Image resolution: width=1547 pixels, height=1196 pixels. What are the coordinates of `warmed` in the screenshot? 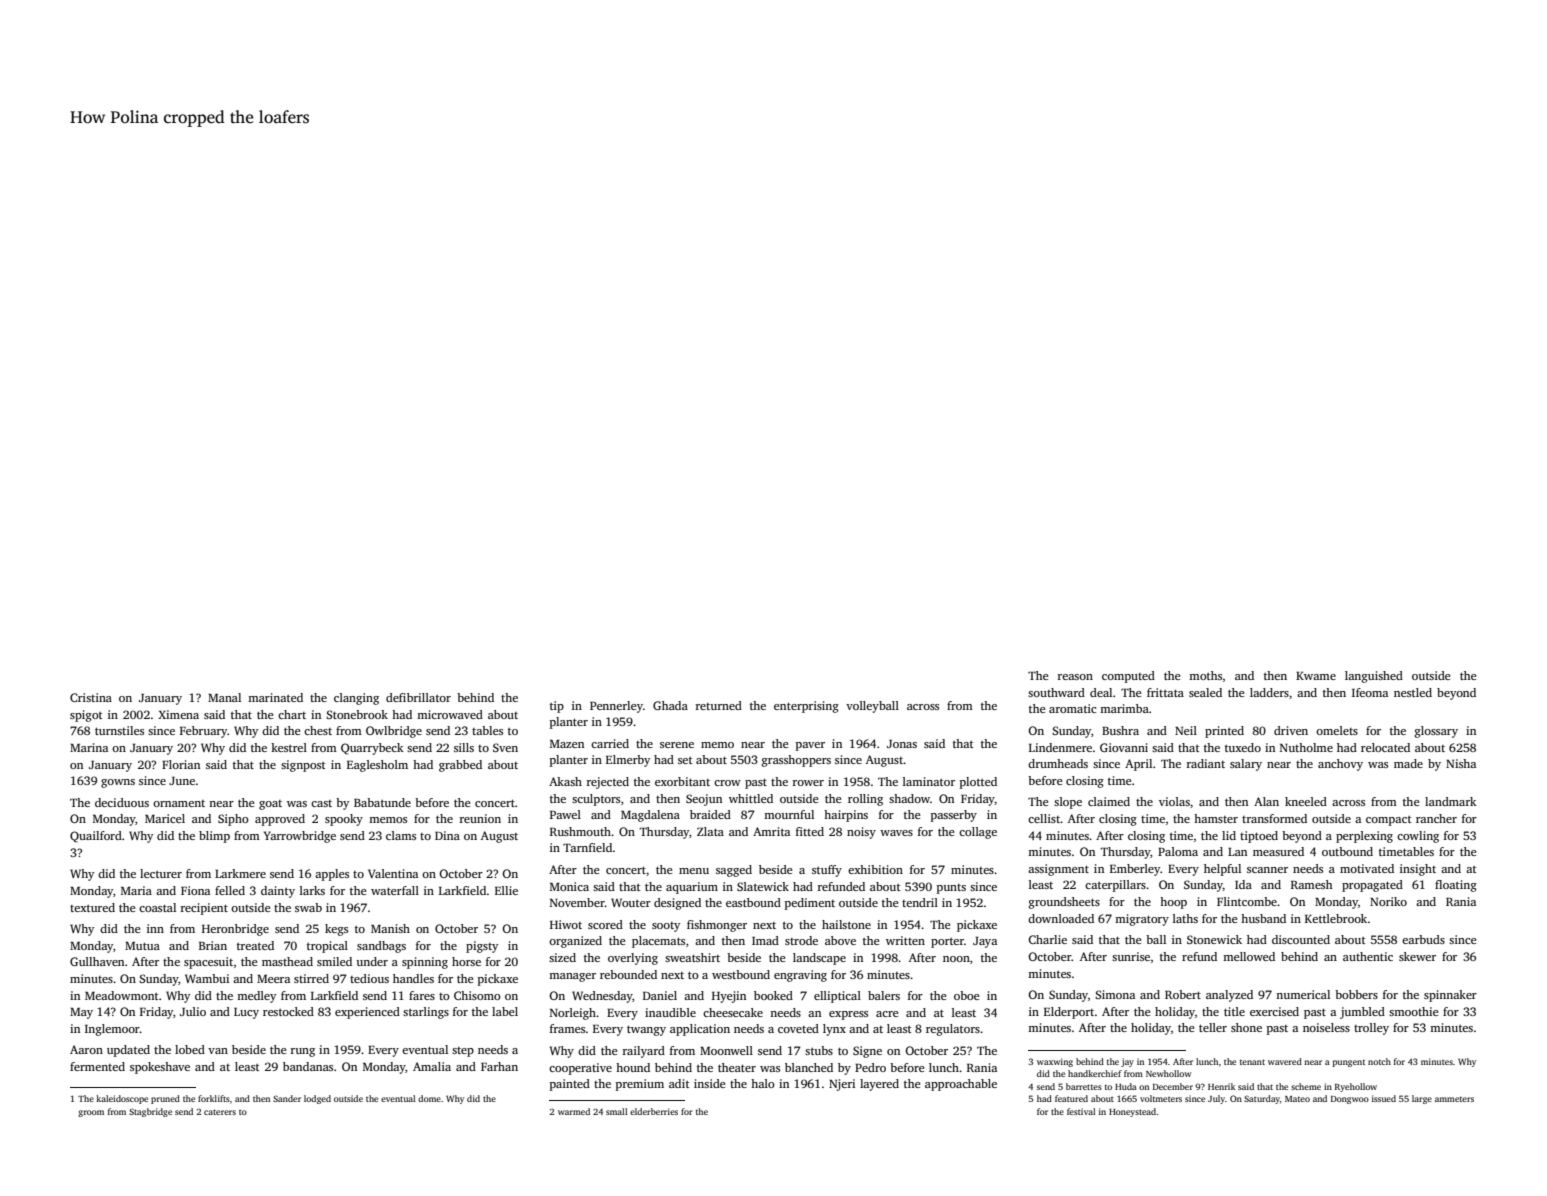 It's located at (574, 1111).
